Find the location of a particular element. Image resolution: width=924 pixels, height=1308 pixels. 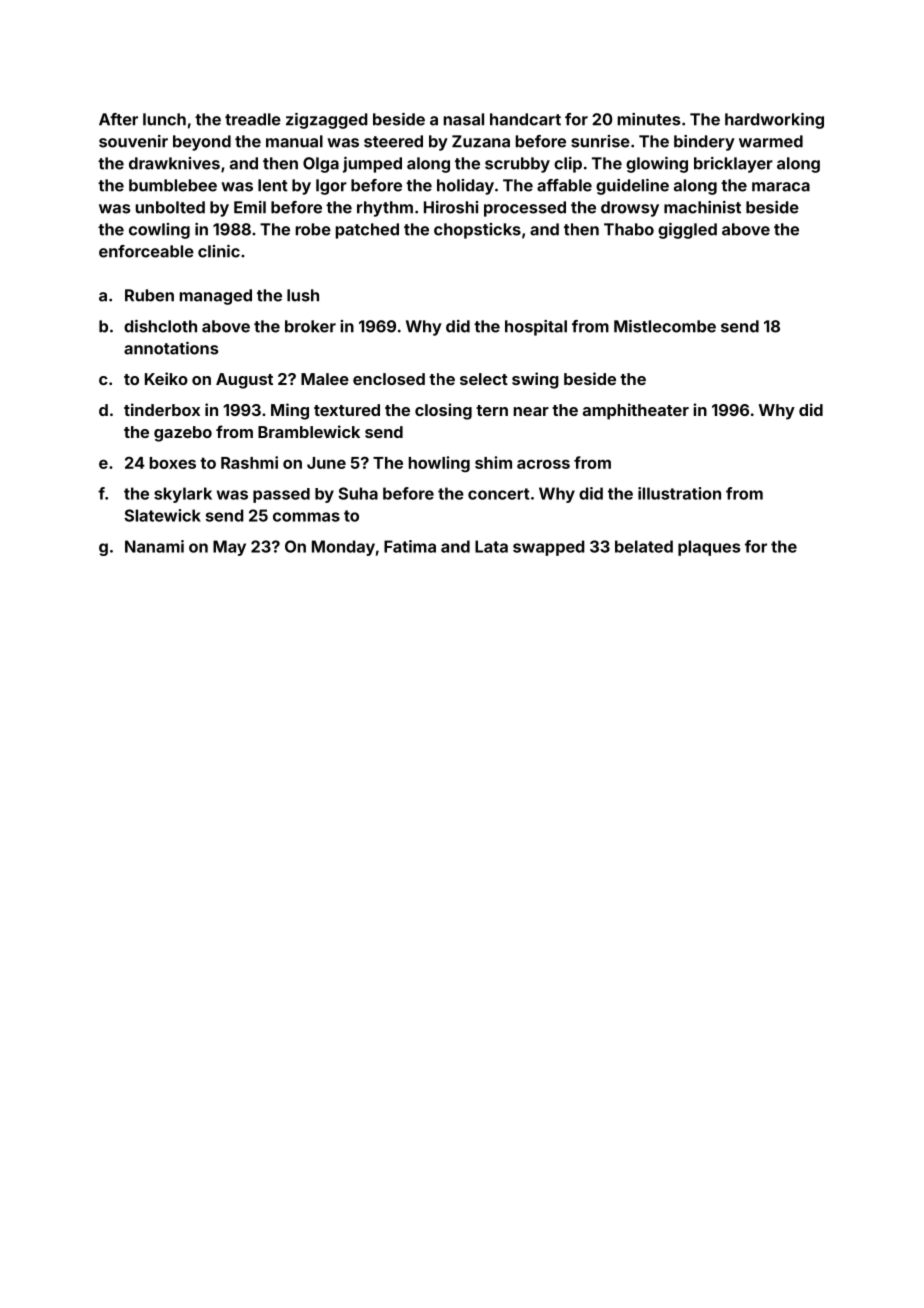

managed is located at coordinates (216, 297).
